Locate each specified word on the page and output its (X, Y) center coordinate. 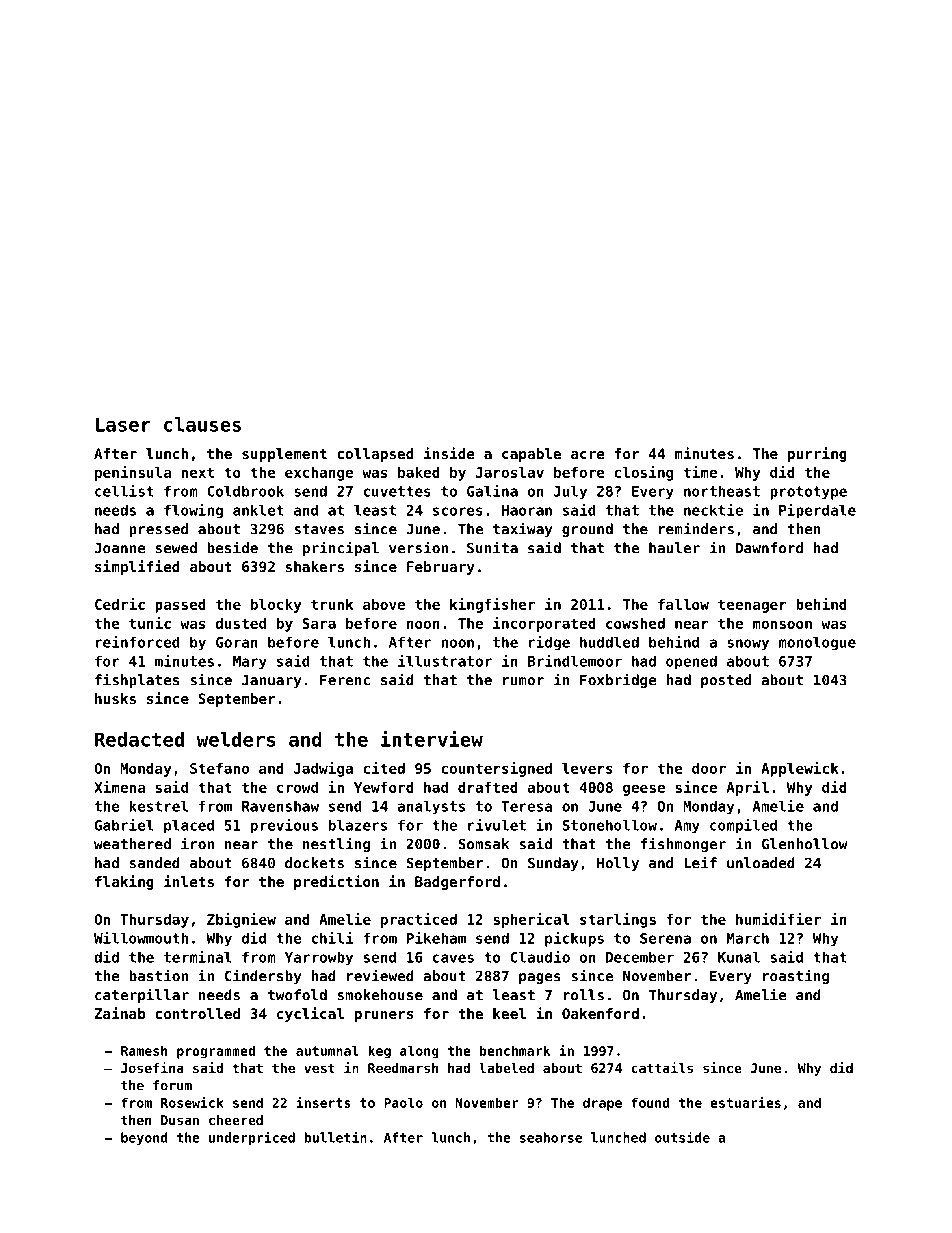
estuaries (745, 1102)
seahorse (551, 1137)
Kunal (739, 957)
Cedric (120, 604)
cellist (124, 491)
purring (817, 454)
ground (587, 530)
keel (509, 1013)
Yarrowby (319, 958)
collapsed (375, 455)
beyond (144, 1138)
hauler (674, 548)
